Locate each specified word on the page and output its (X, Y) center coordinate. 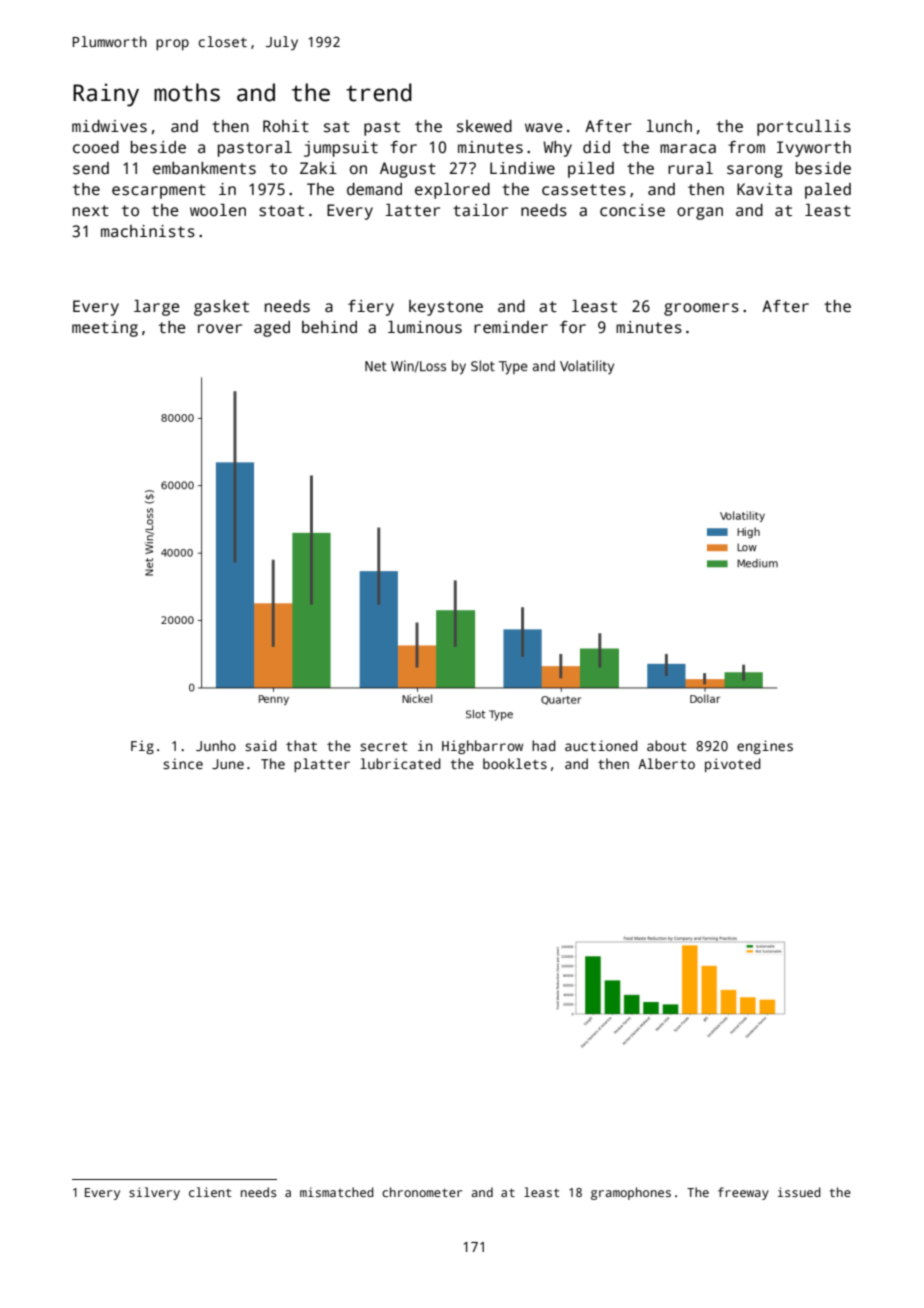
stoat (281, 211)
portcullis (804, 128)
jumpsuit (341, 149)
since (183, 763)
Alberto (666, 763)
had (544, 745)
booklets (515, 763)
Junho (216, 745)
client (210, 1192)
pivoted (733, 765)
